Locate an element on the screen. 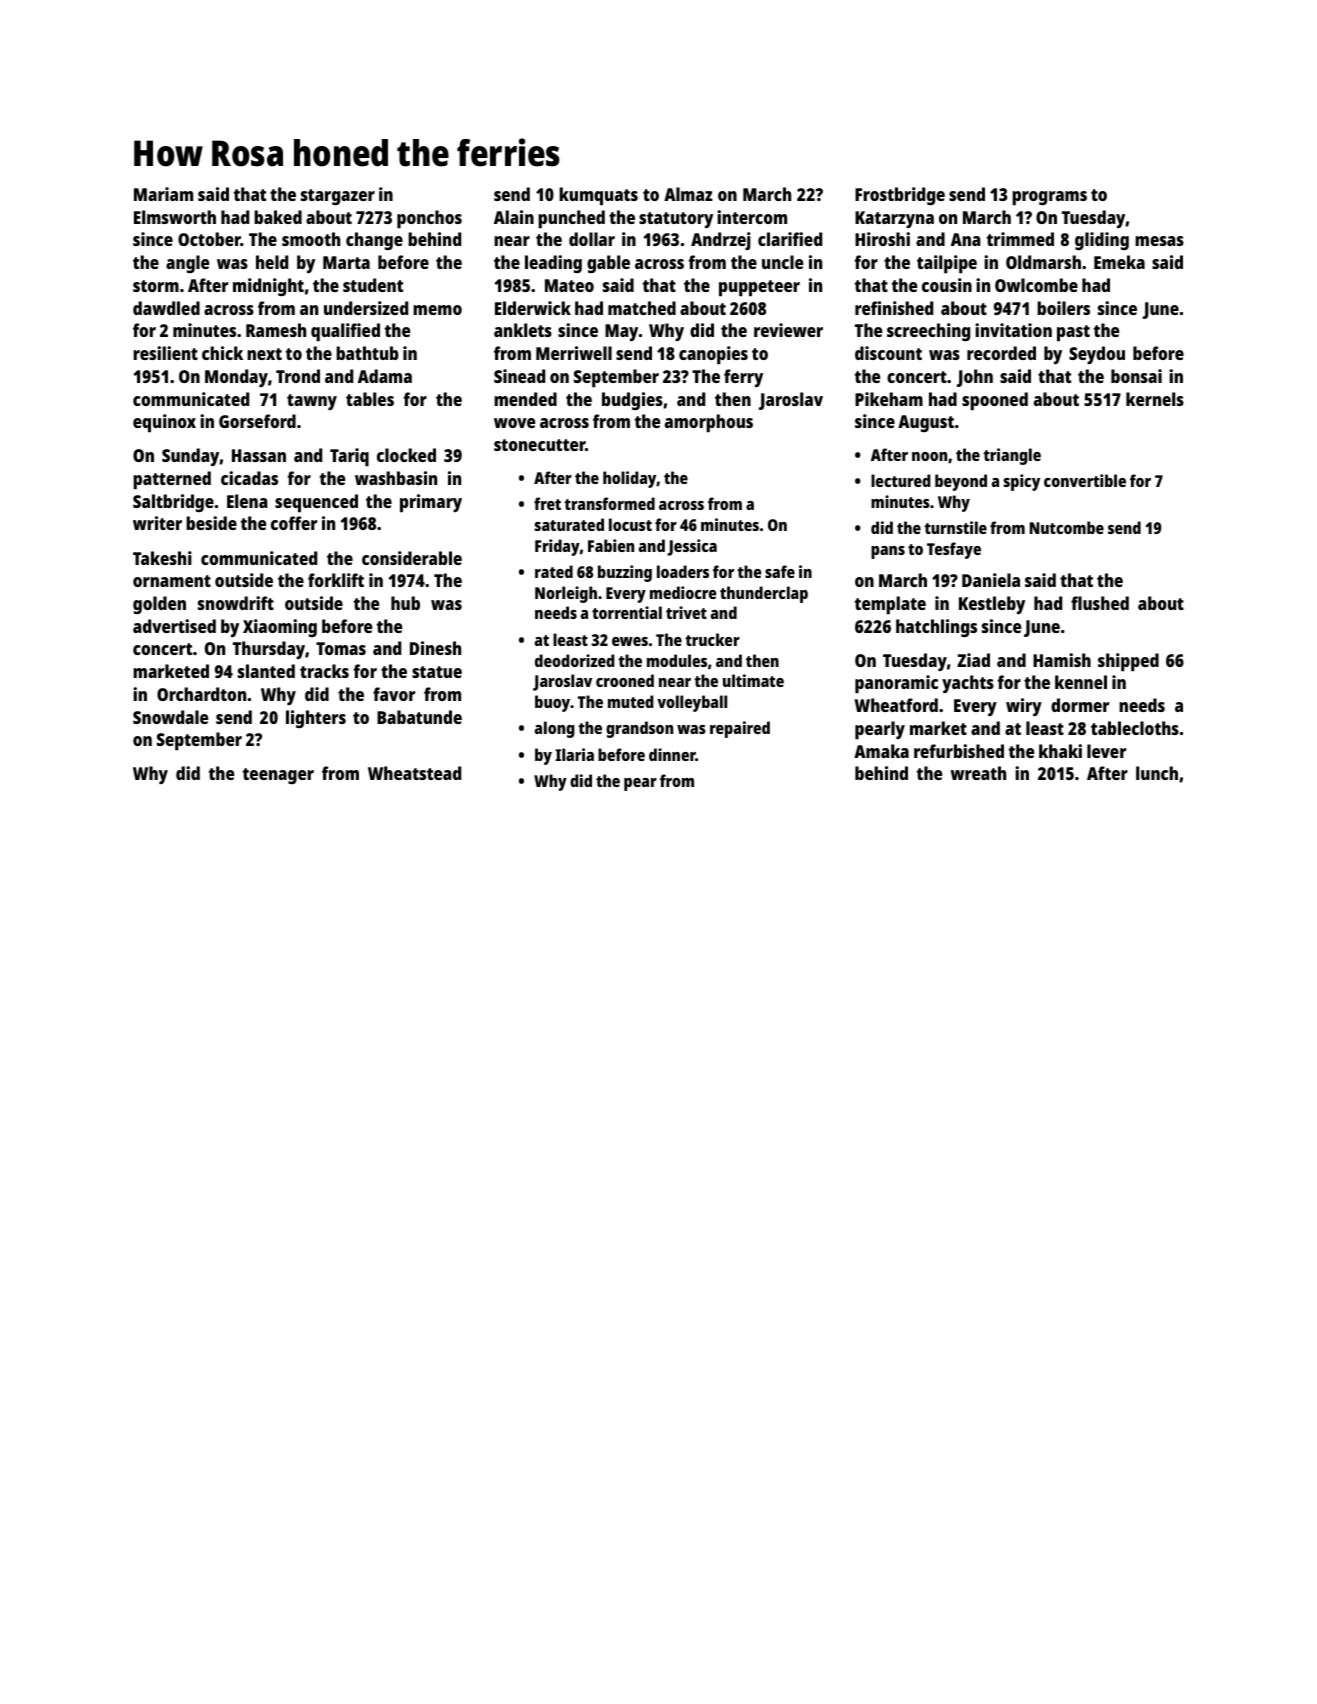 Image resolution: width=1317 pixels, height=1704 pixels. ultimate is located at coordinates (753, 680).
